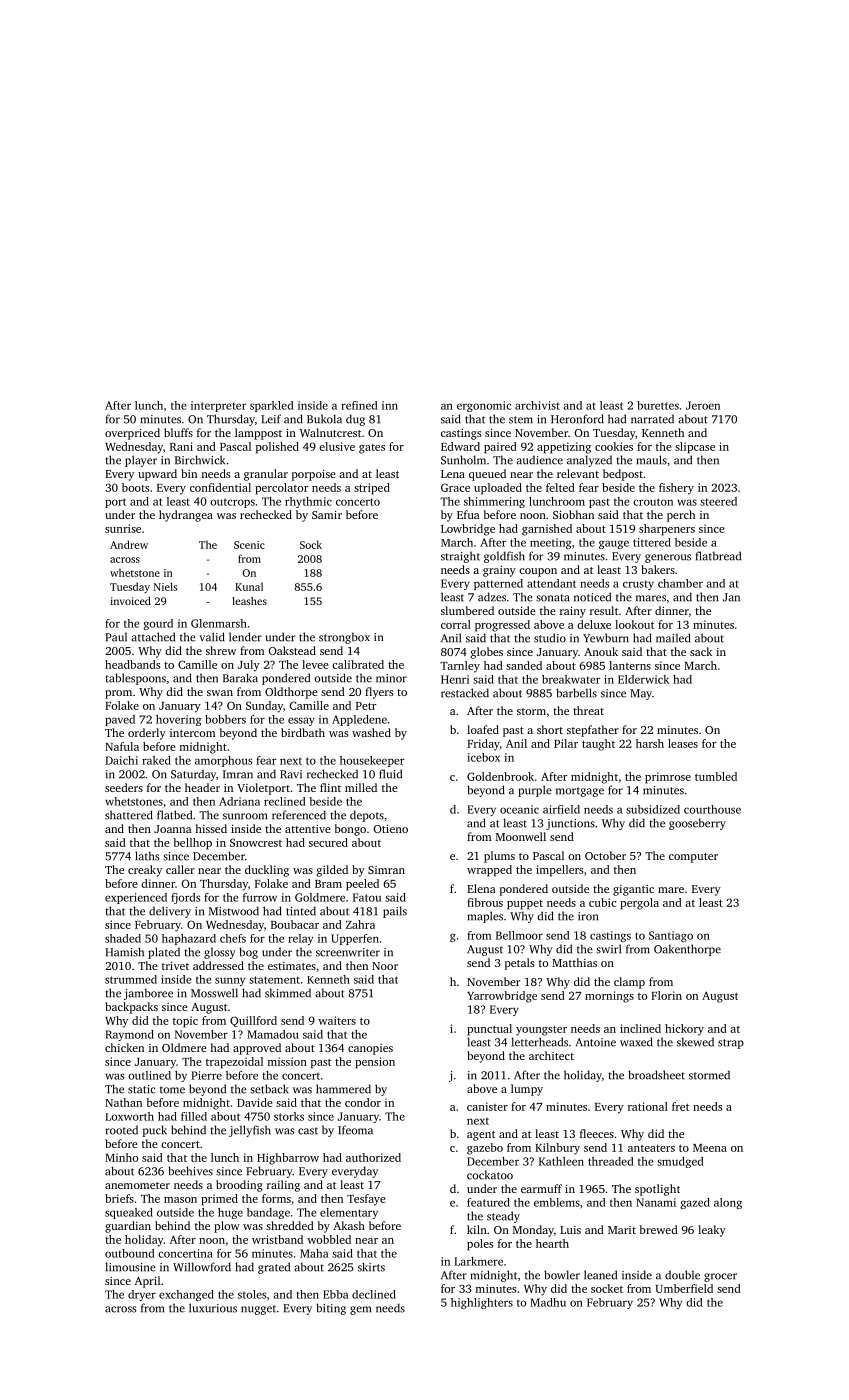 The image size is (849, 1400). I want to click on Oakenthorpe, so click(687, 950).
